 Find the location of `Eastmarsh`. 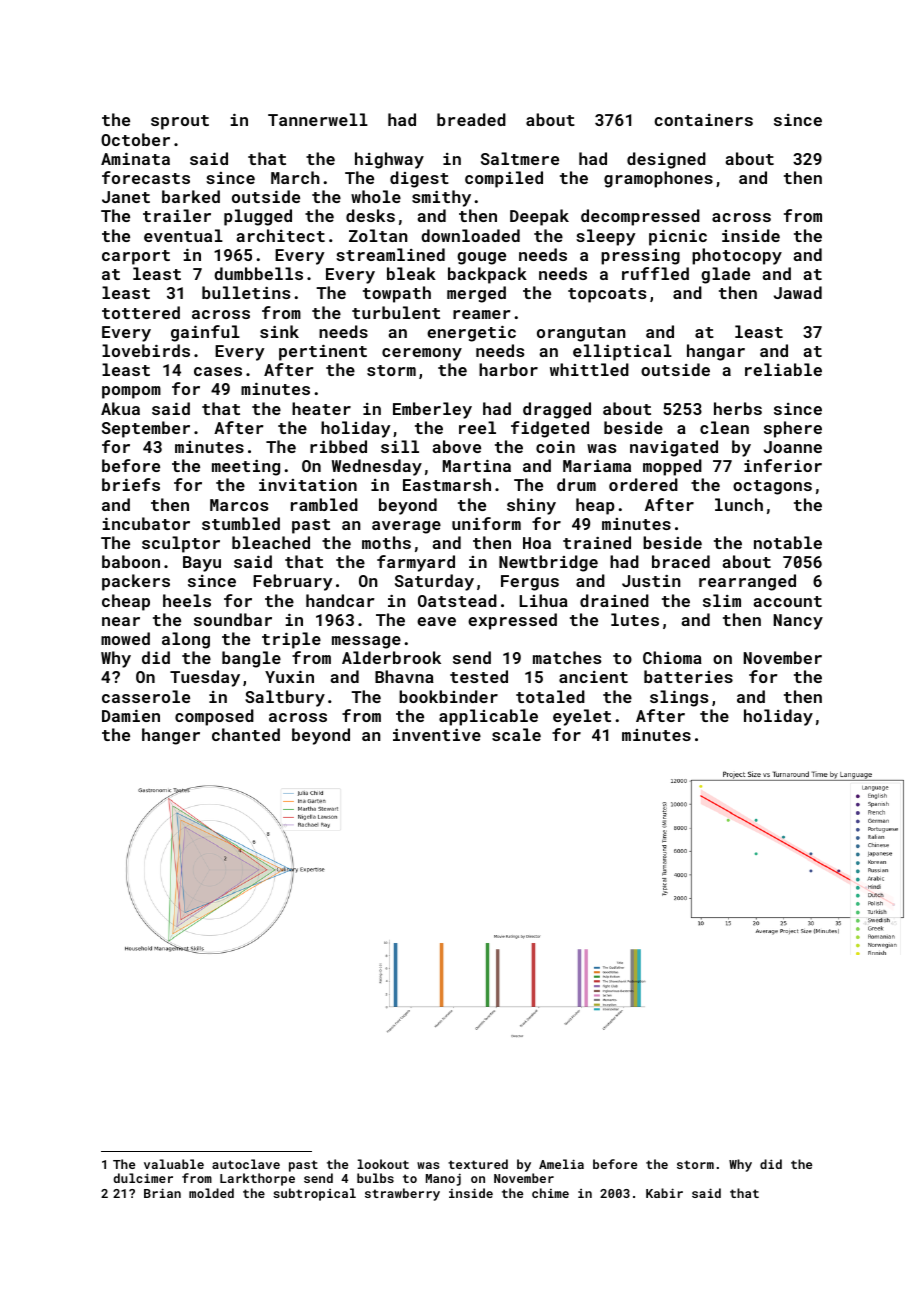

Eastmarsh is located at coordinates (447, 484).
